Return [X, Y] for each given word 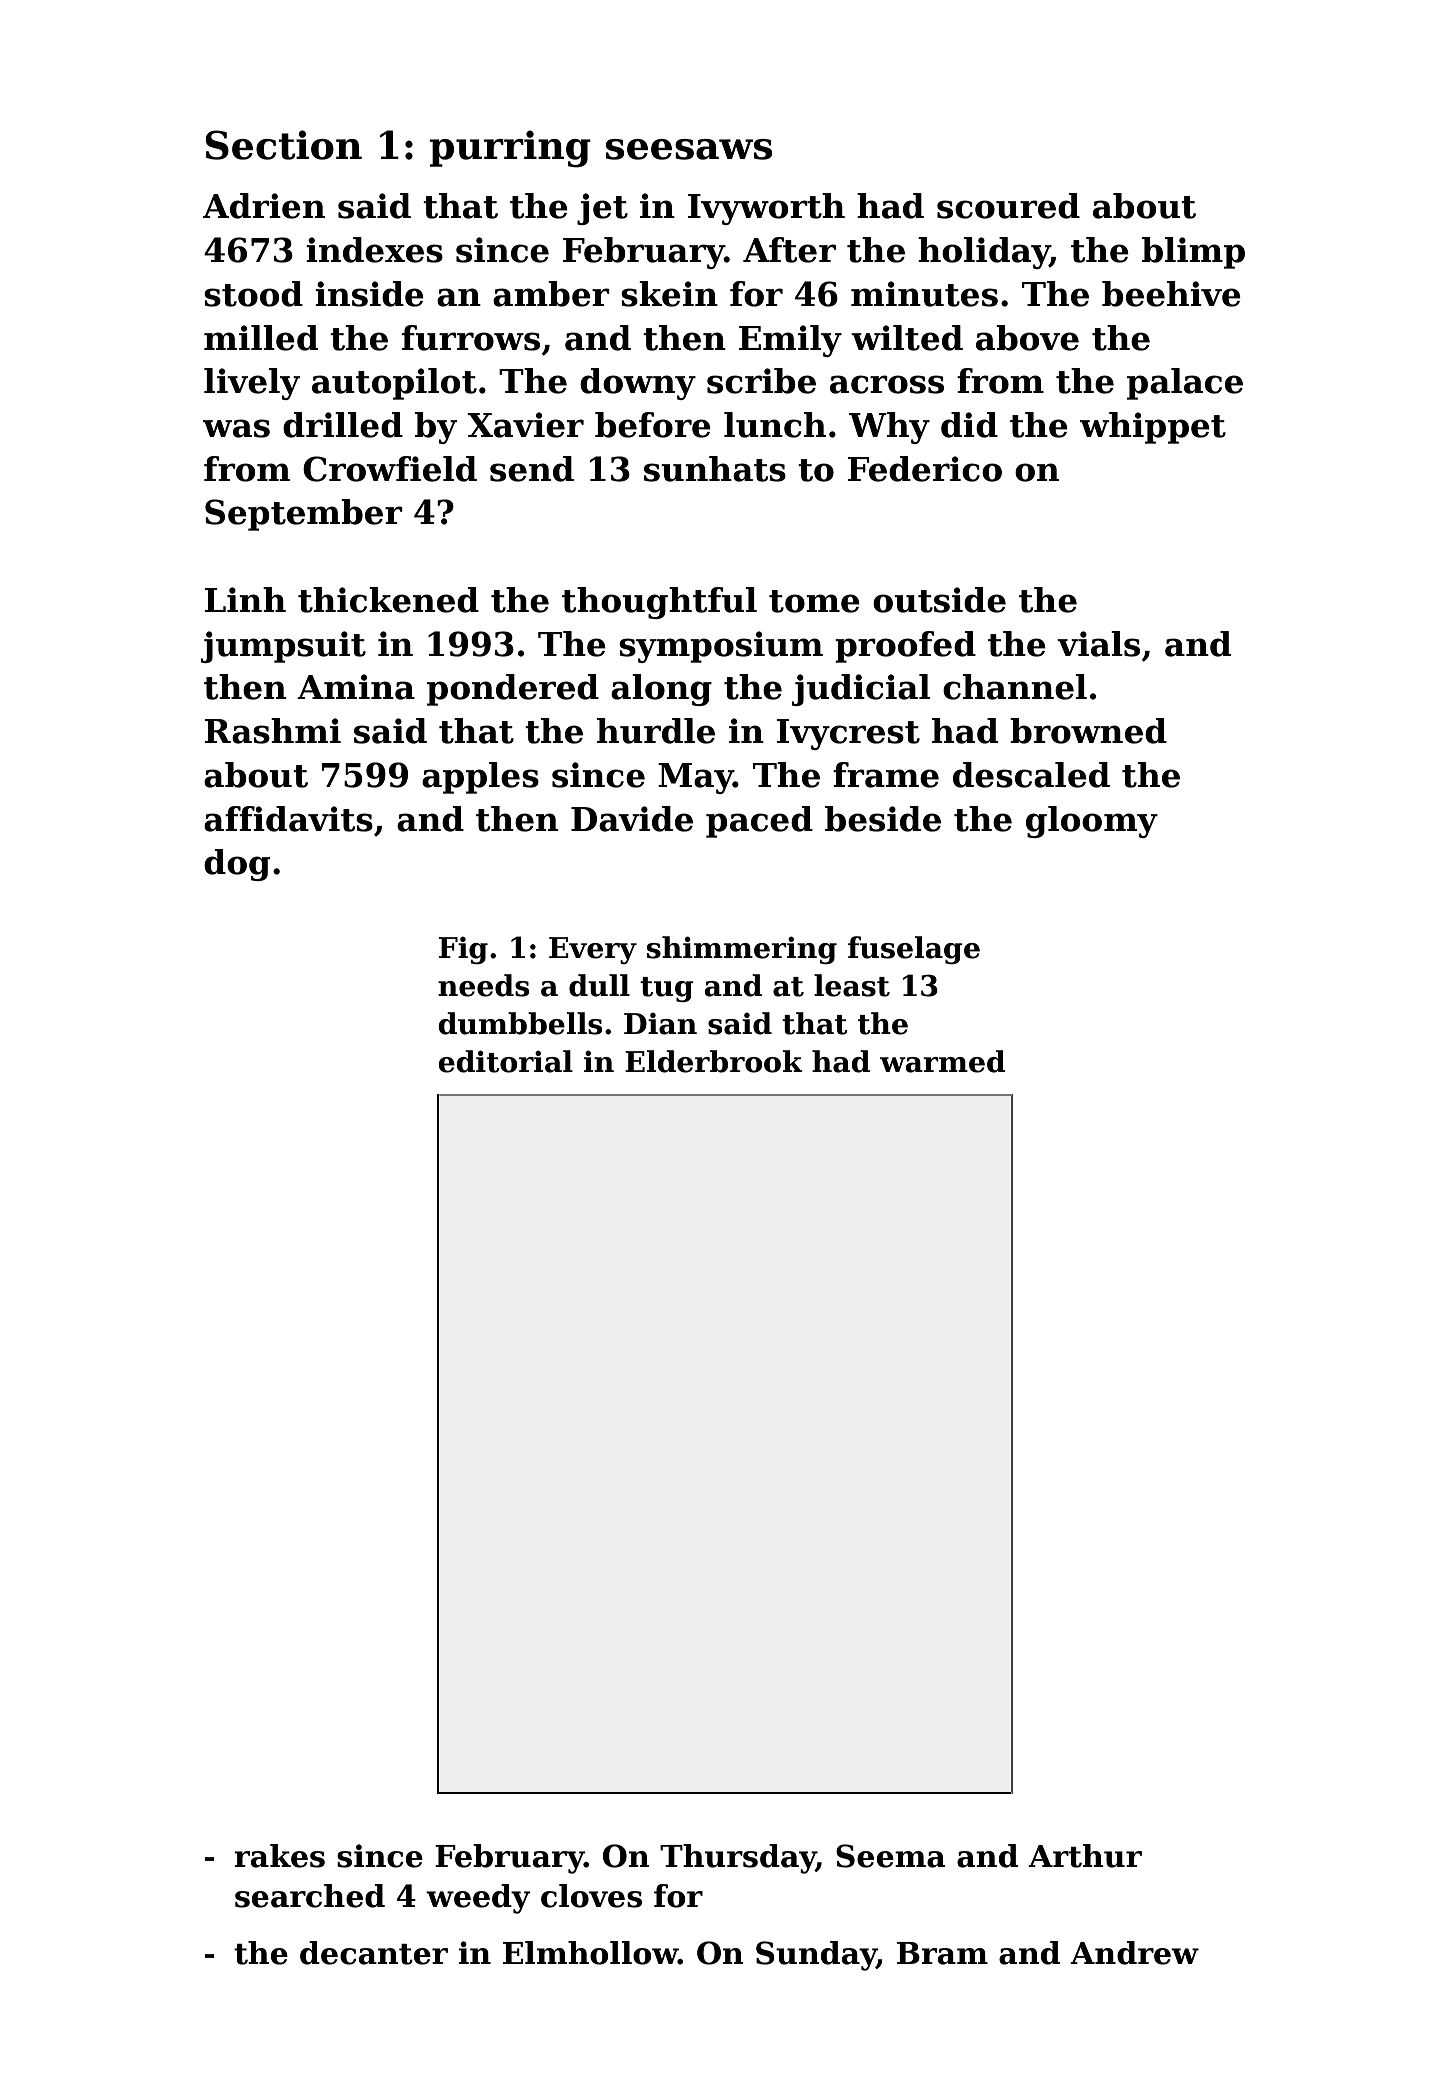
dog [237, 865]
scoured [1008, 206]
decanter [374, 1953]
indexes [374, 250]
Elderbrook [714, 1061]
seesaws [689, 149]
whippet [1153, 428]
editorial [505, 1061]
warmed [943, 1061]
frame [886, 775]
